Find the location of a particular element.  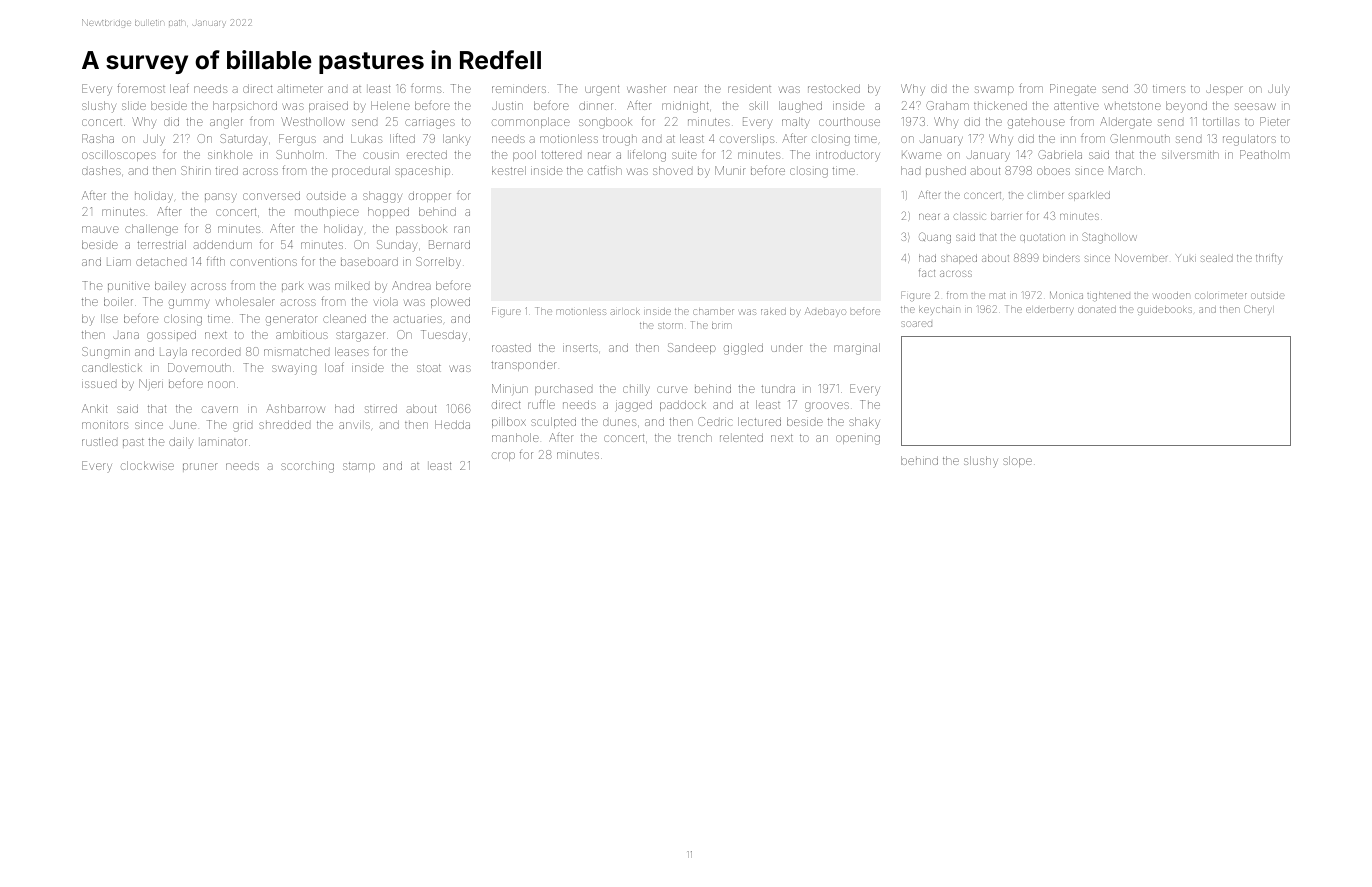

slope is located at coordinates (1017, 461).
